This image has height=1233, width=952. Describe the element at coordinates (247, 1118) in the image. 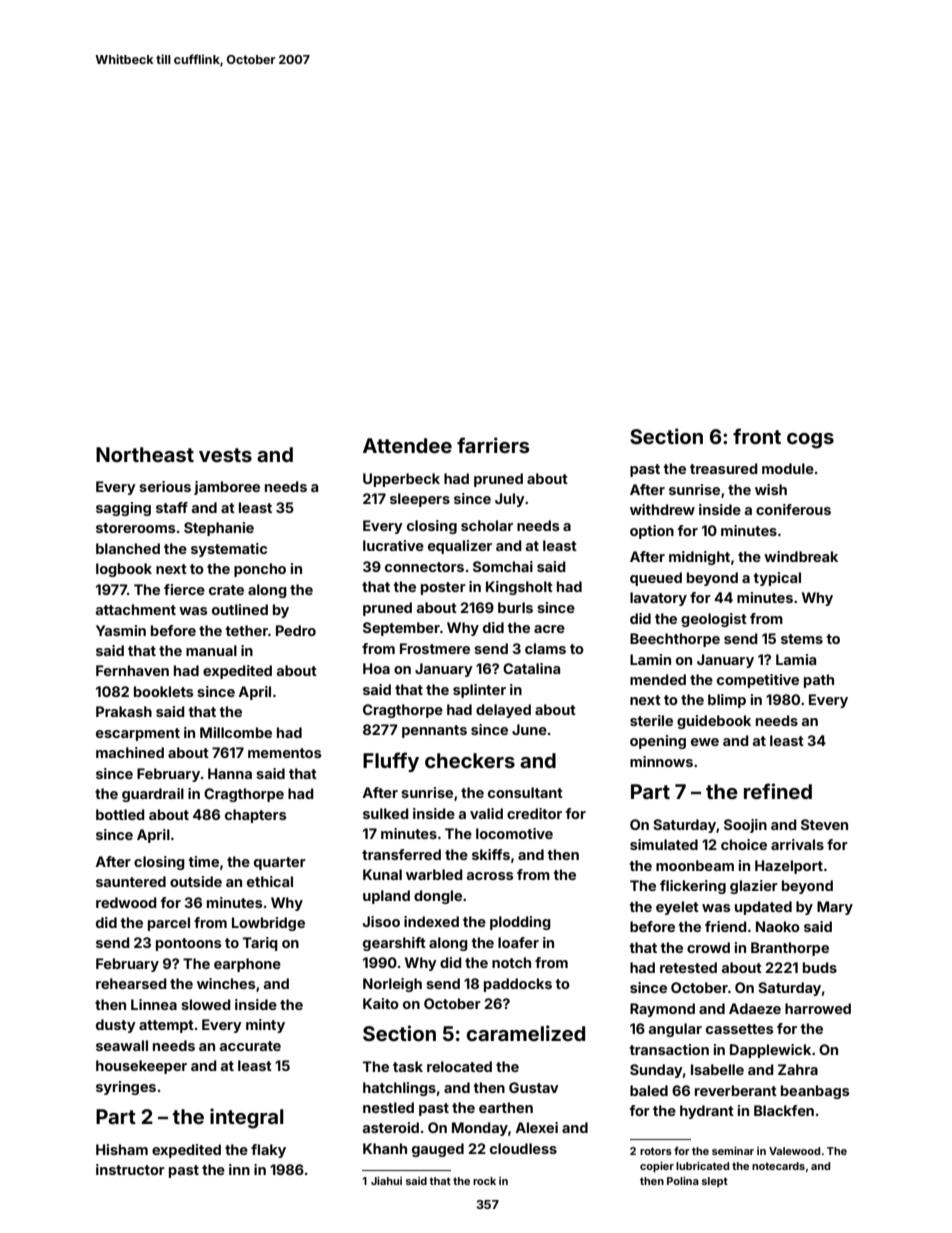

I see `integral` at that location.
